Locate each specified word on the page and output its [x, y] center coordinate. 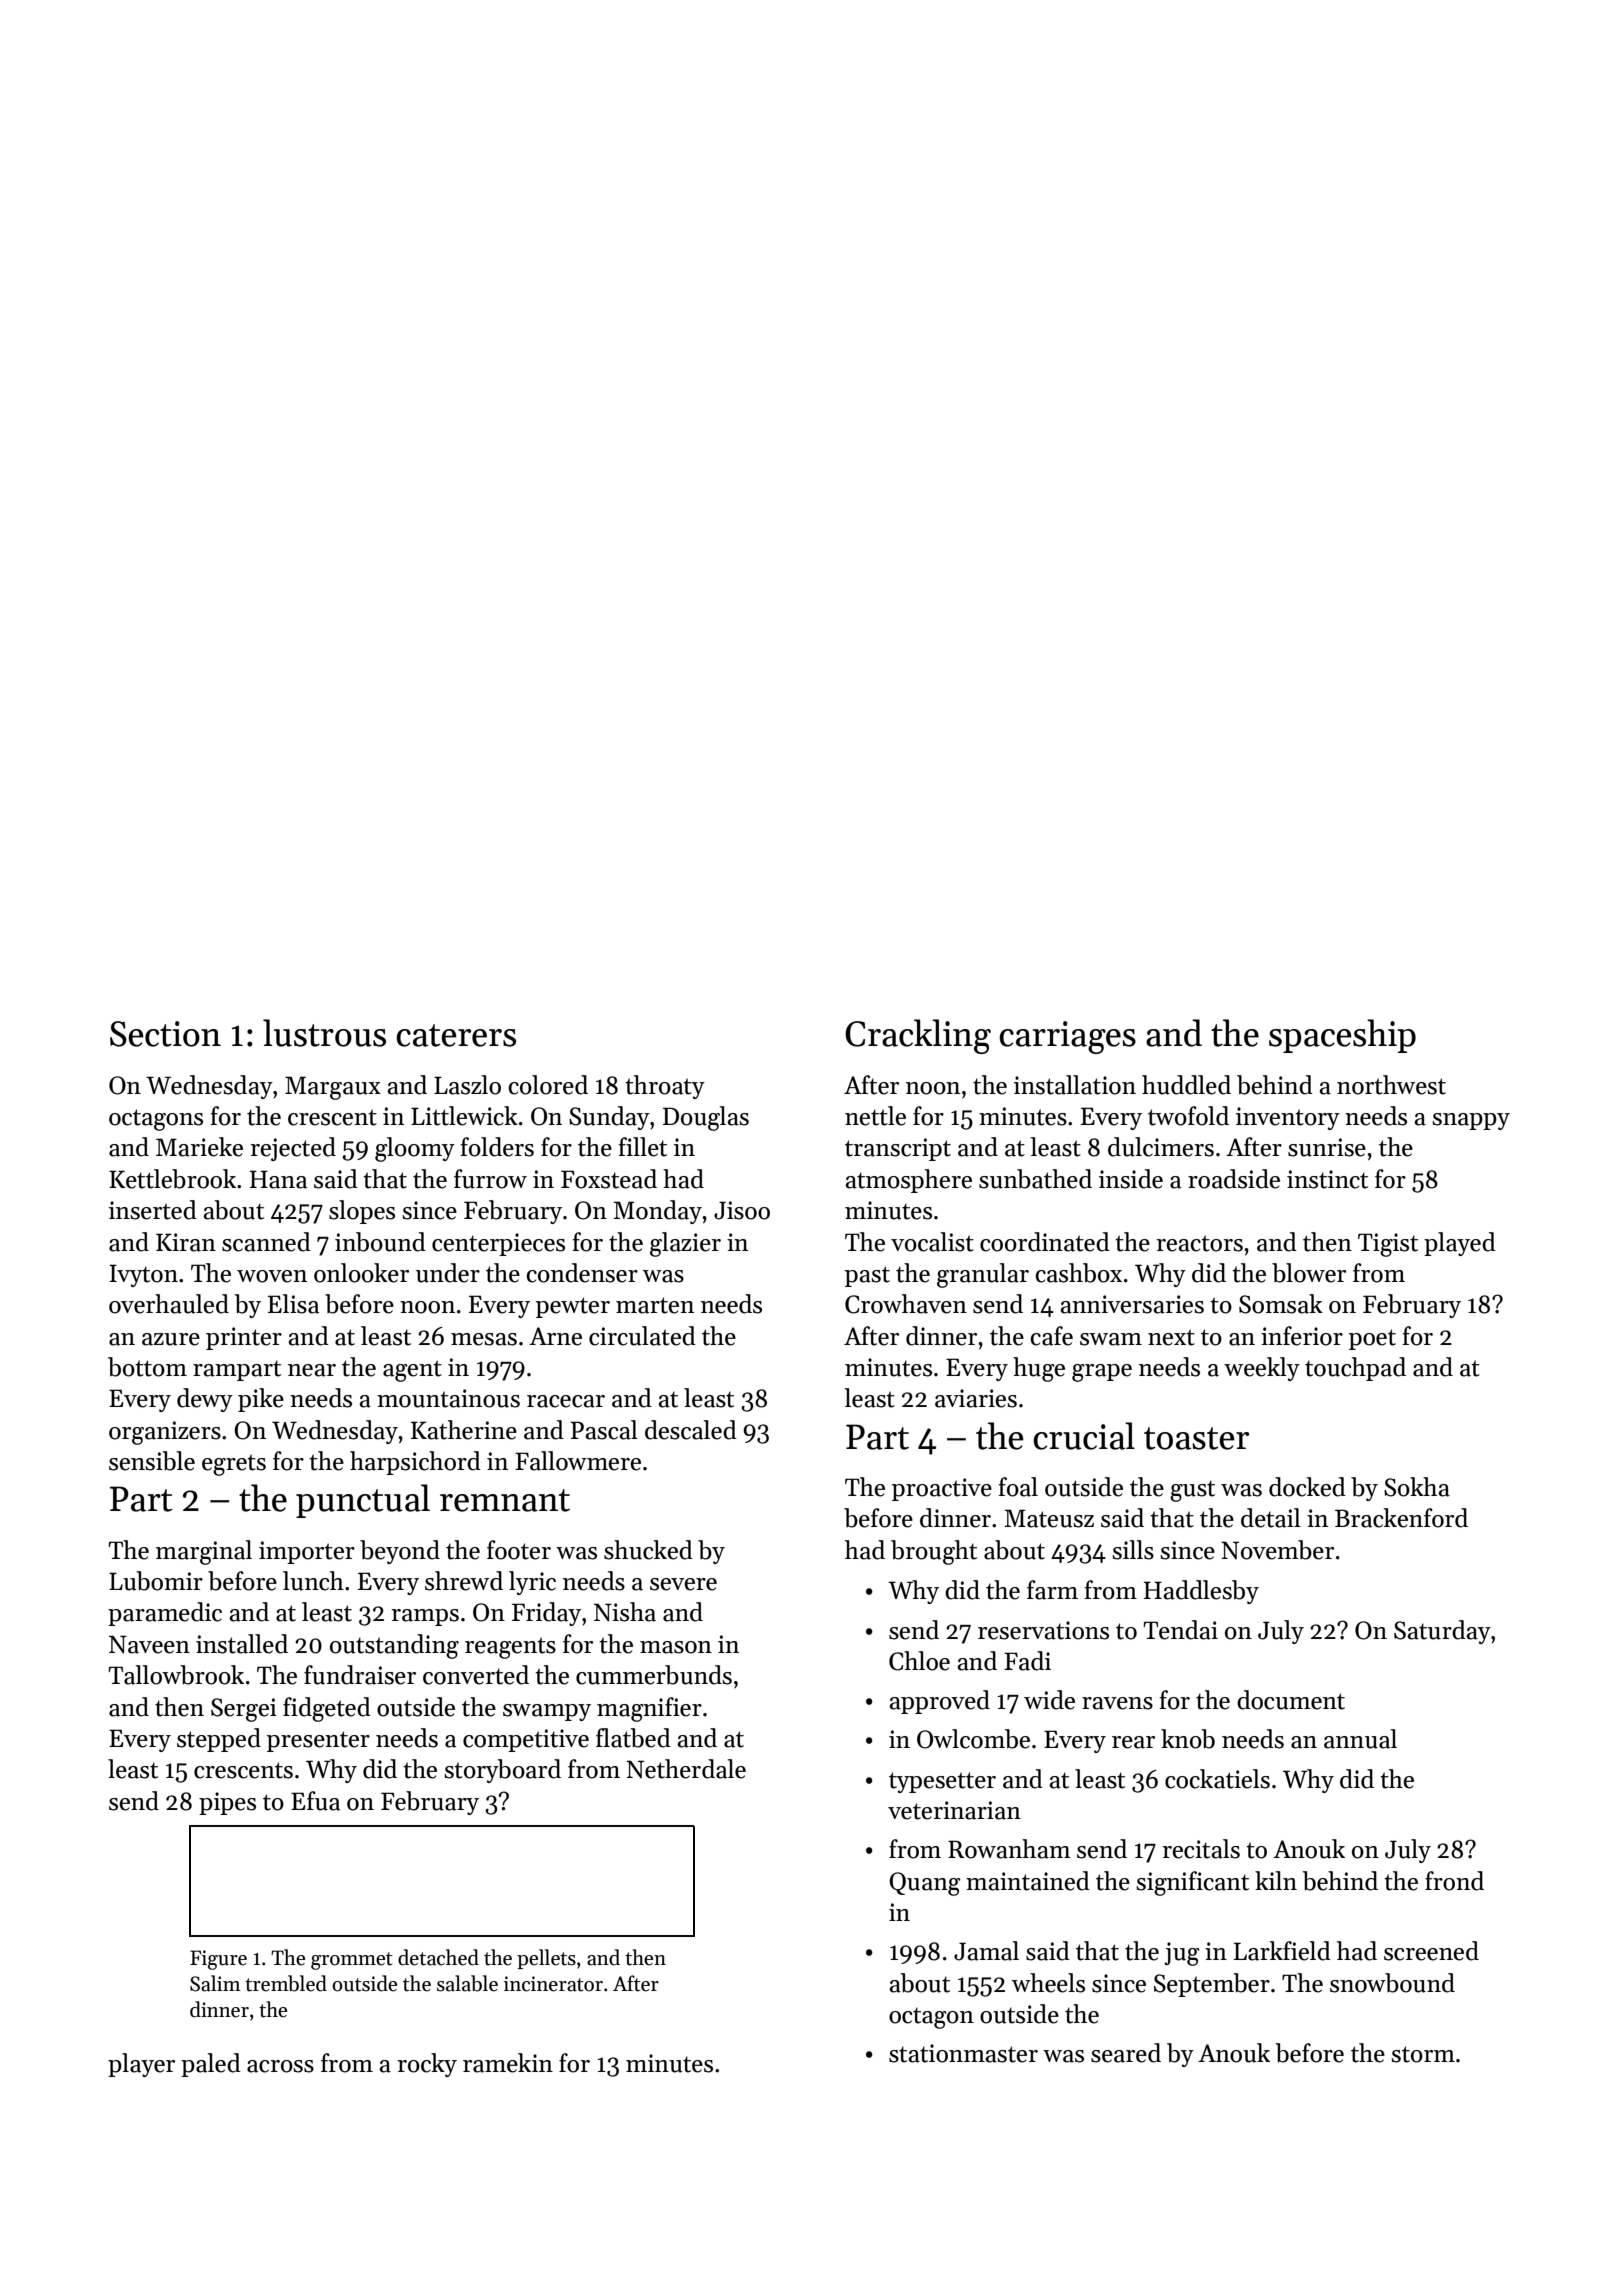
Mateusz [1049, 1518]
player [141, 2065]
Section [165, 1034]
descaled [691, 1430]
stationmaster [963, 2053]
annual [1360, 1739]
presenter [318, 1741]
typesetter [942, 1782]
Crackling [918, 1036]
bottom [147, 1367]
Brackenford [1401, 1518]
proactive [942, 1489]
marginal [204, 1552]
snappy [1471, 1121]
